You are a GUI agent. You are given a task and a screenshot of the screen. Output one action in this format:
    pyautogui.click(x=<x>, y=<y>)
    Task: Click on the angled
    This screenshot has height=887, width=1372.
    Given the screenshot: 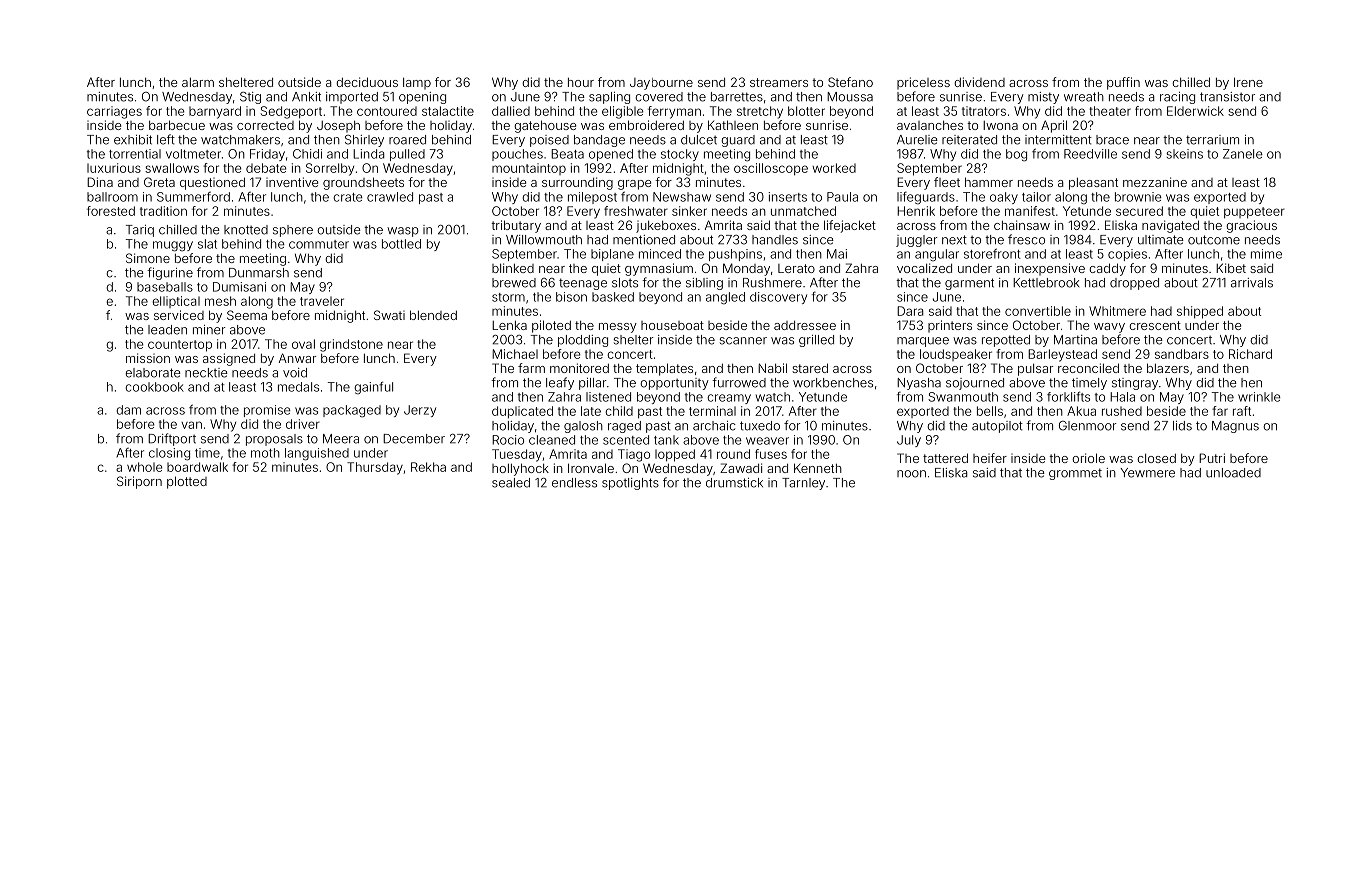 What is the action you would take?
    pyautogui.click(x=725, y=298)
